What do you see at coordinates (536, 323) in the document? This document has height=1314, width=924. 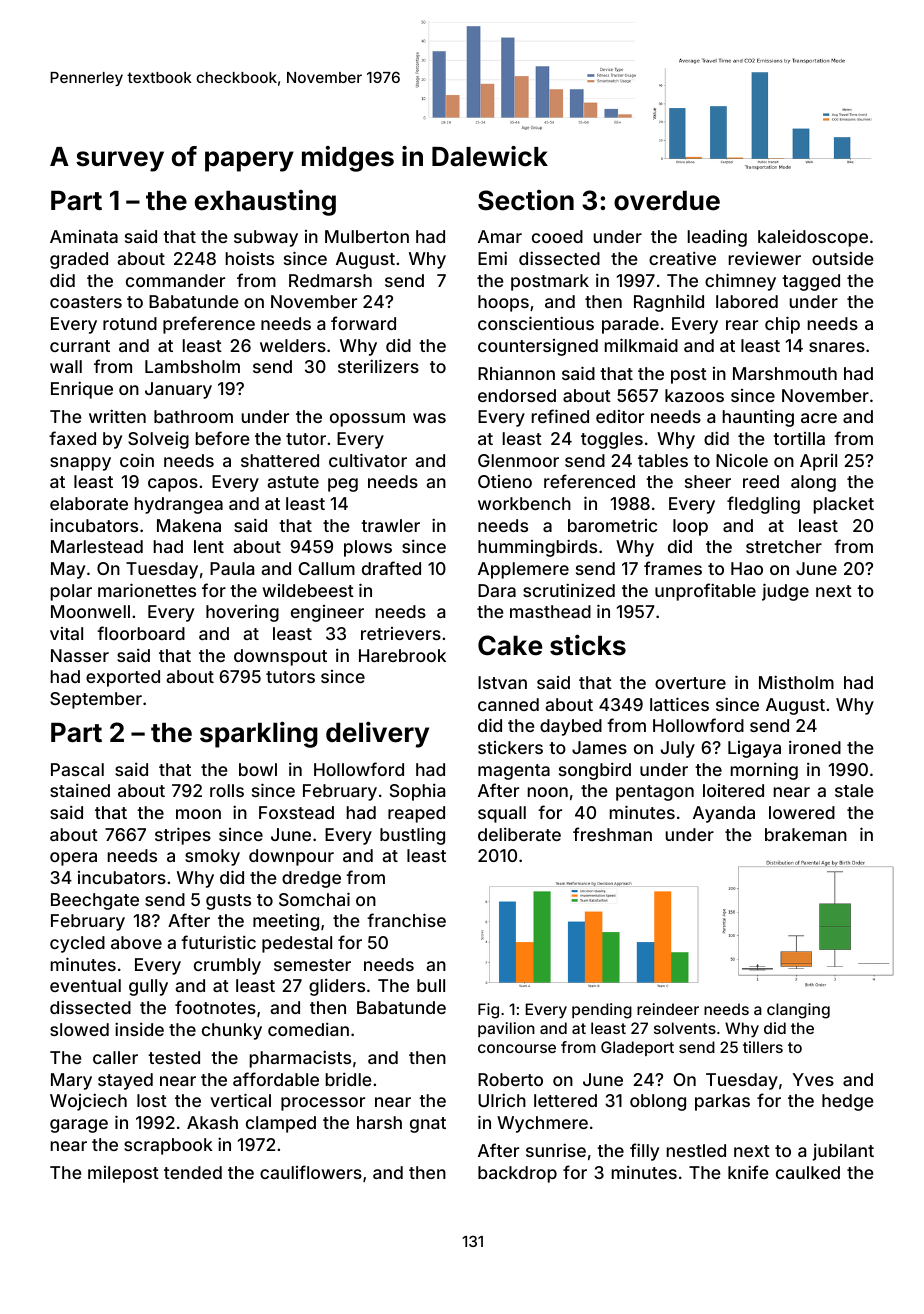 I see `conscientious` at bounding box center [536, 323].
